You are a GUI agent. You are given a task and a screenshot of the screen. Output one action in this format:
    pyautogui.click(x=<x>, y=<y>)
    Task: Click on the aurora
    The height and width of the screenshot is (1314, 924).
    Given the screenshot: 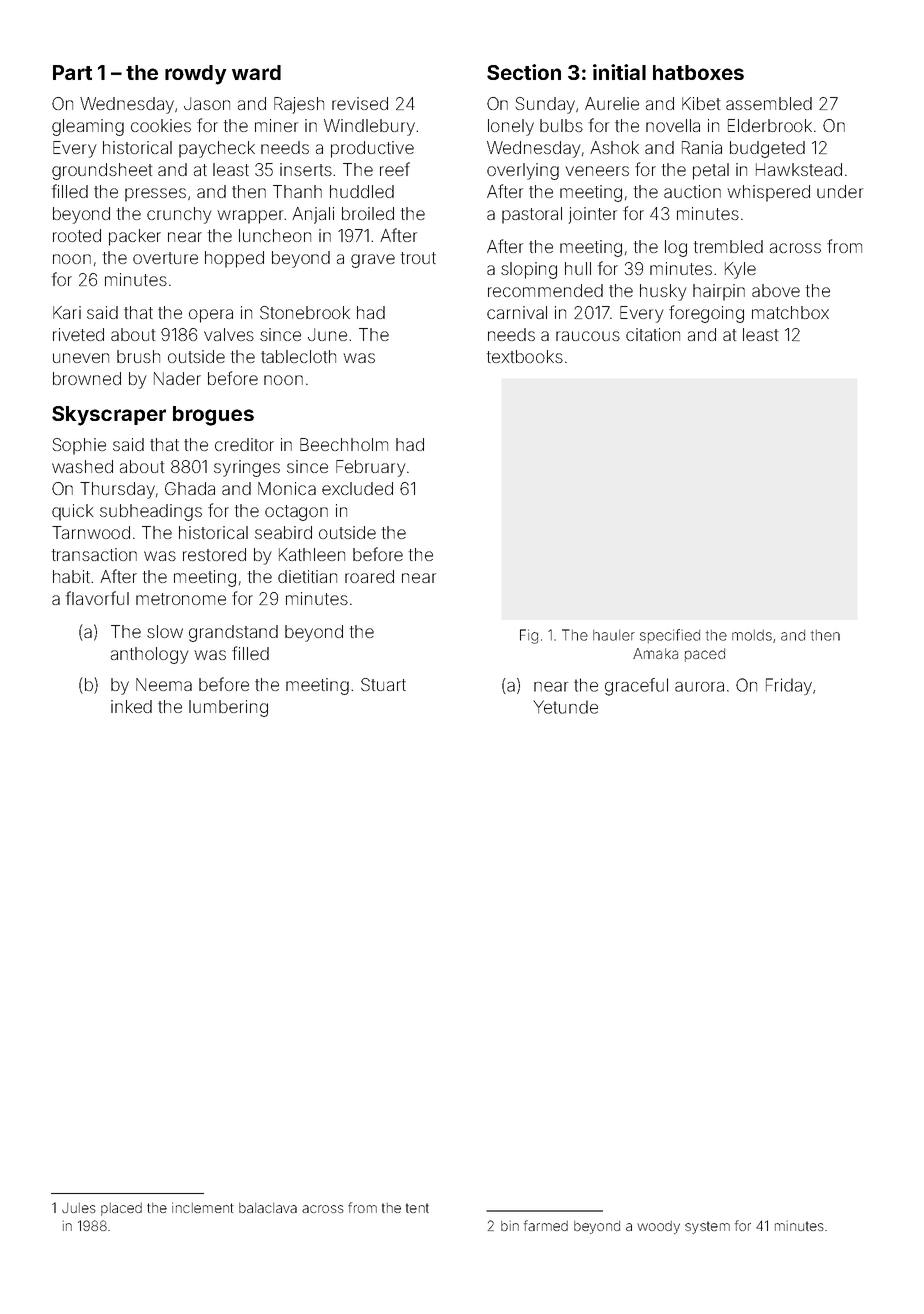 What is the action you would take?
    pyautogui.click(x=699, y=687)
